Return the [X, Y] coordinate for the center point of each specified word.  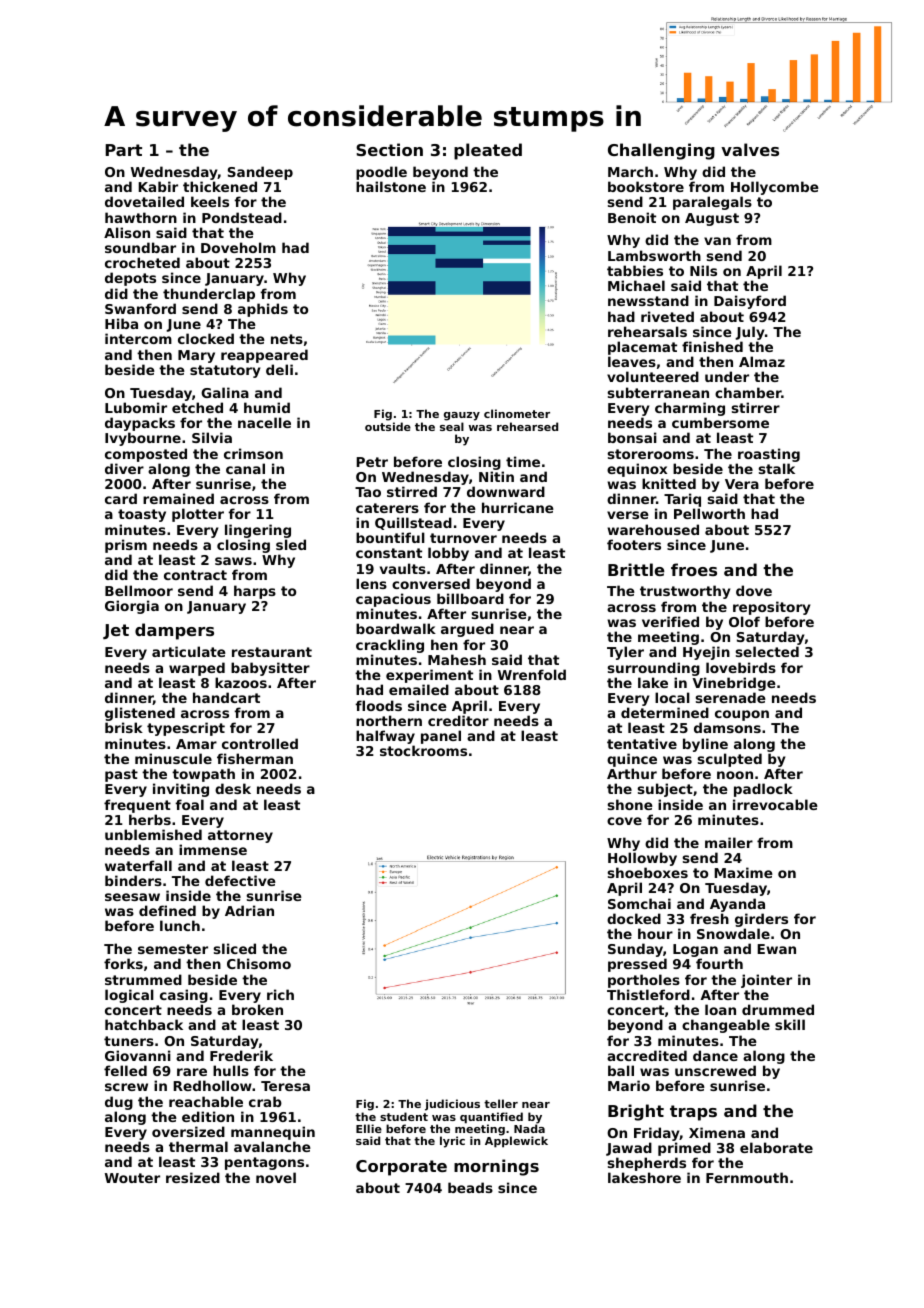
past [121, 775]
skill [790, 1024]
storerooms [651, 454]
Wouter [132, 1178]
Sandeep [260, 173]
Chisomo [259, 963]
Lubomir [136, 407]
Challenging [661, 151]
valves [750, 149]
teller [501, 1103]
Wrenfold [532, 674]
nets [287, 339]
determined [665, 712]
